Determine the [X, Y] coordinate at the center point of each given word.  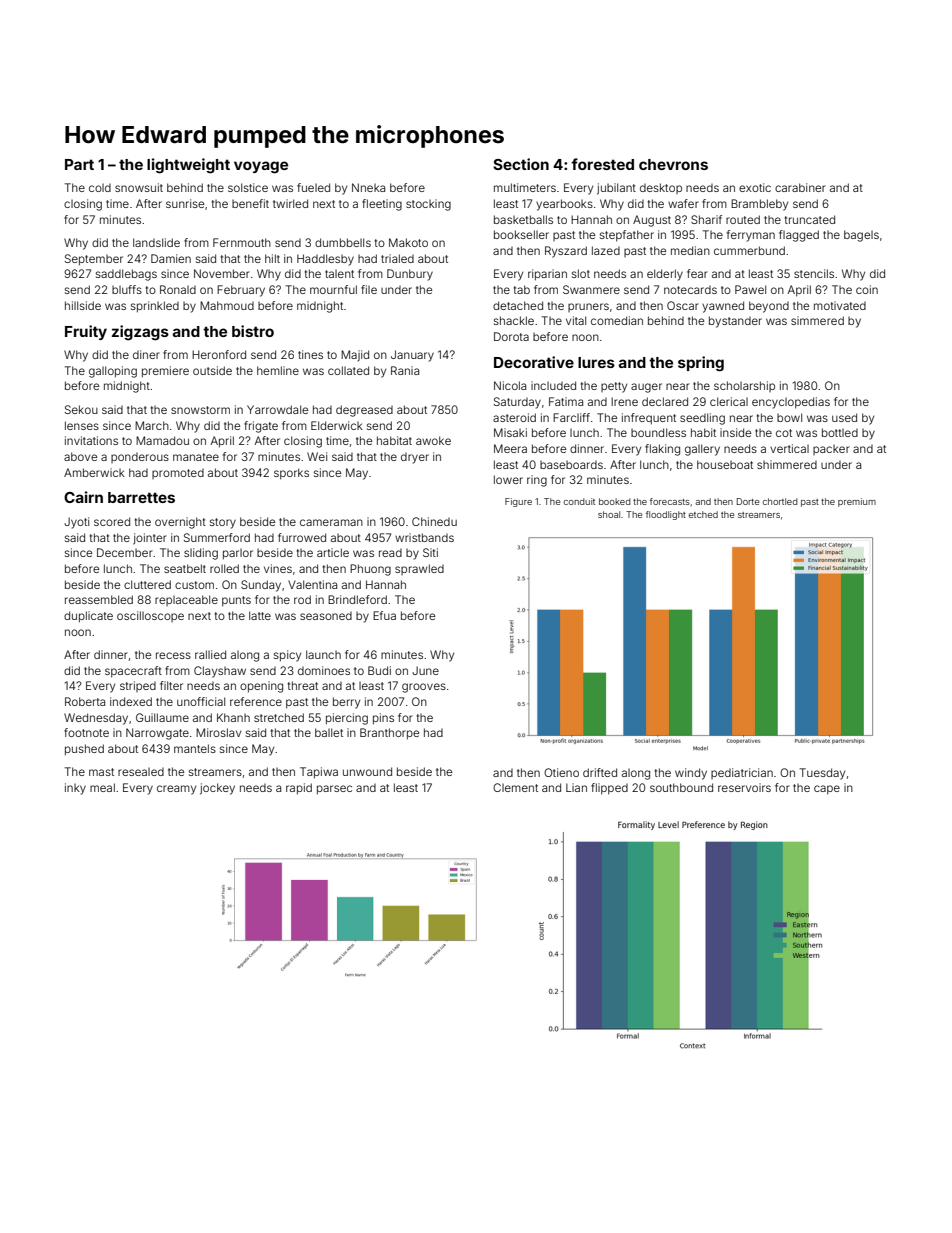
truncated [810, 219]
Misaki [510, 432]
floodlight [666, 515]
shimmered [787, 464]
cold [100, 188]
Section [521, 164]
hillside [83, 305]
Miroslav [218, 732]
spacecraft [133, 672]
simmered [817, 320]
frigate [261, 427]
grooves [424, 688]
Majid [355, 355]
